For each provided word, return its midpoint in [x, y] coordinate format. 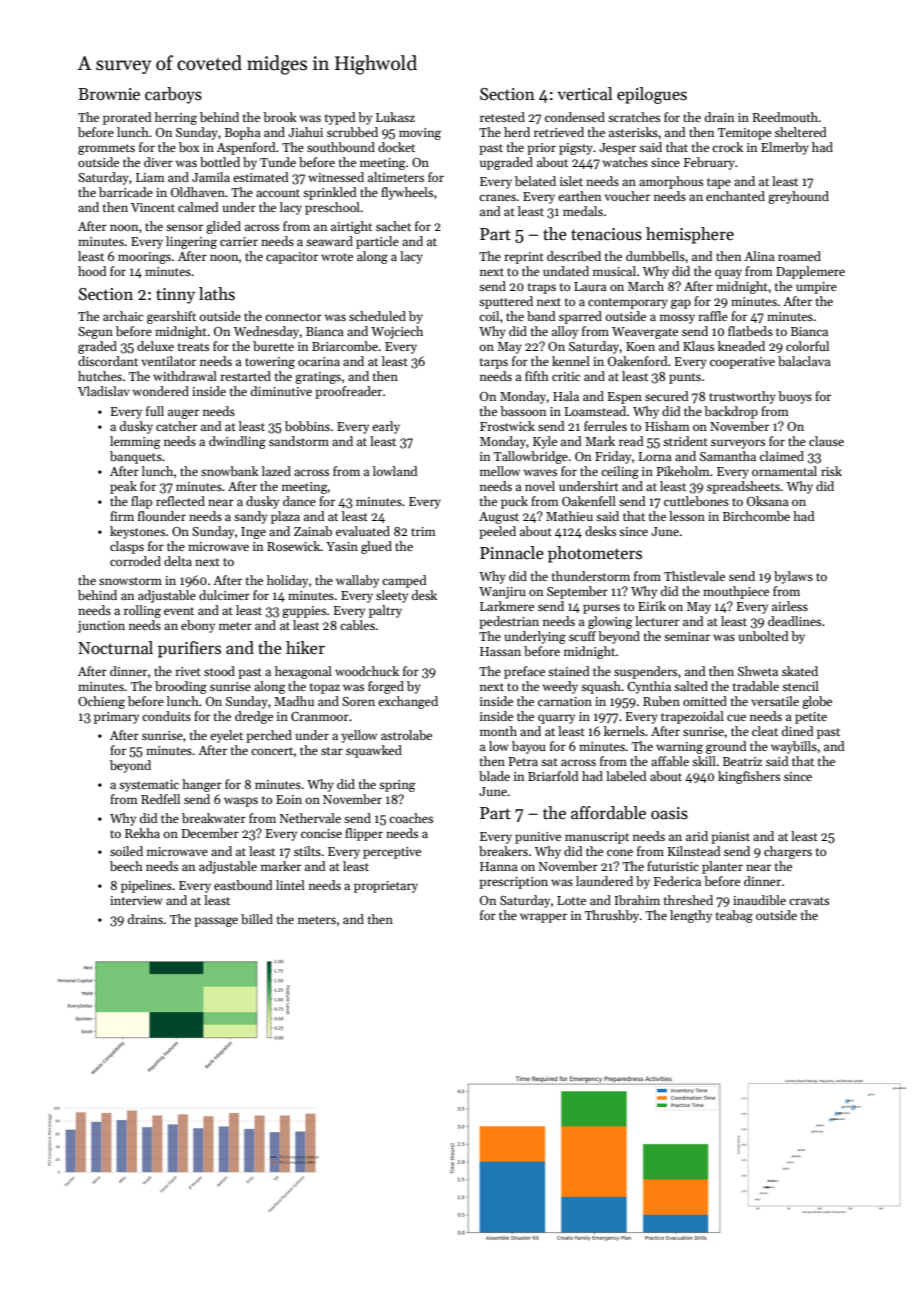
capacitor [292, 258]
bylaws [793, 577]
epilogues [652, 95]
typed [340, 118]
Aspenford [246, 148]
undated [566, 271]
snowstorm [130, 581]
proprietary [386, 887]
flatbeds [750, 331]
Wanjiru [502, 593]
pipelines [146, 886]
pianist [730, 838]
